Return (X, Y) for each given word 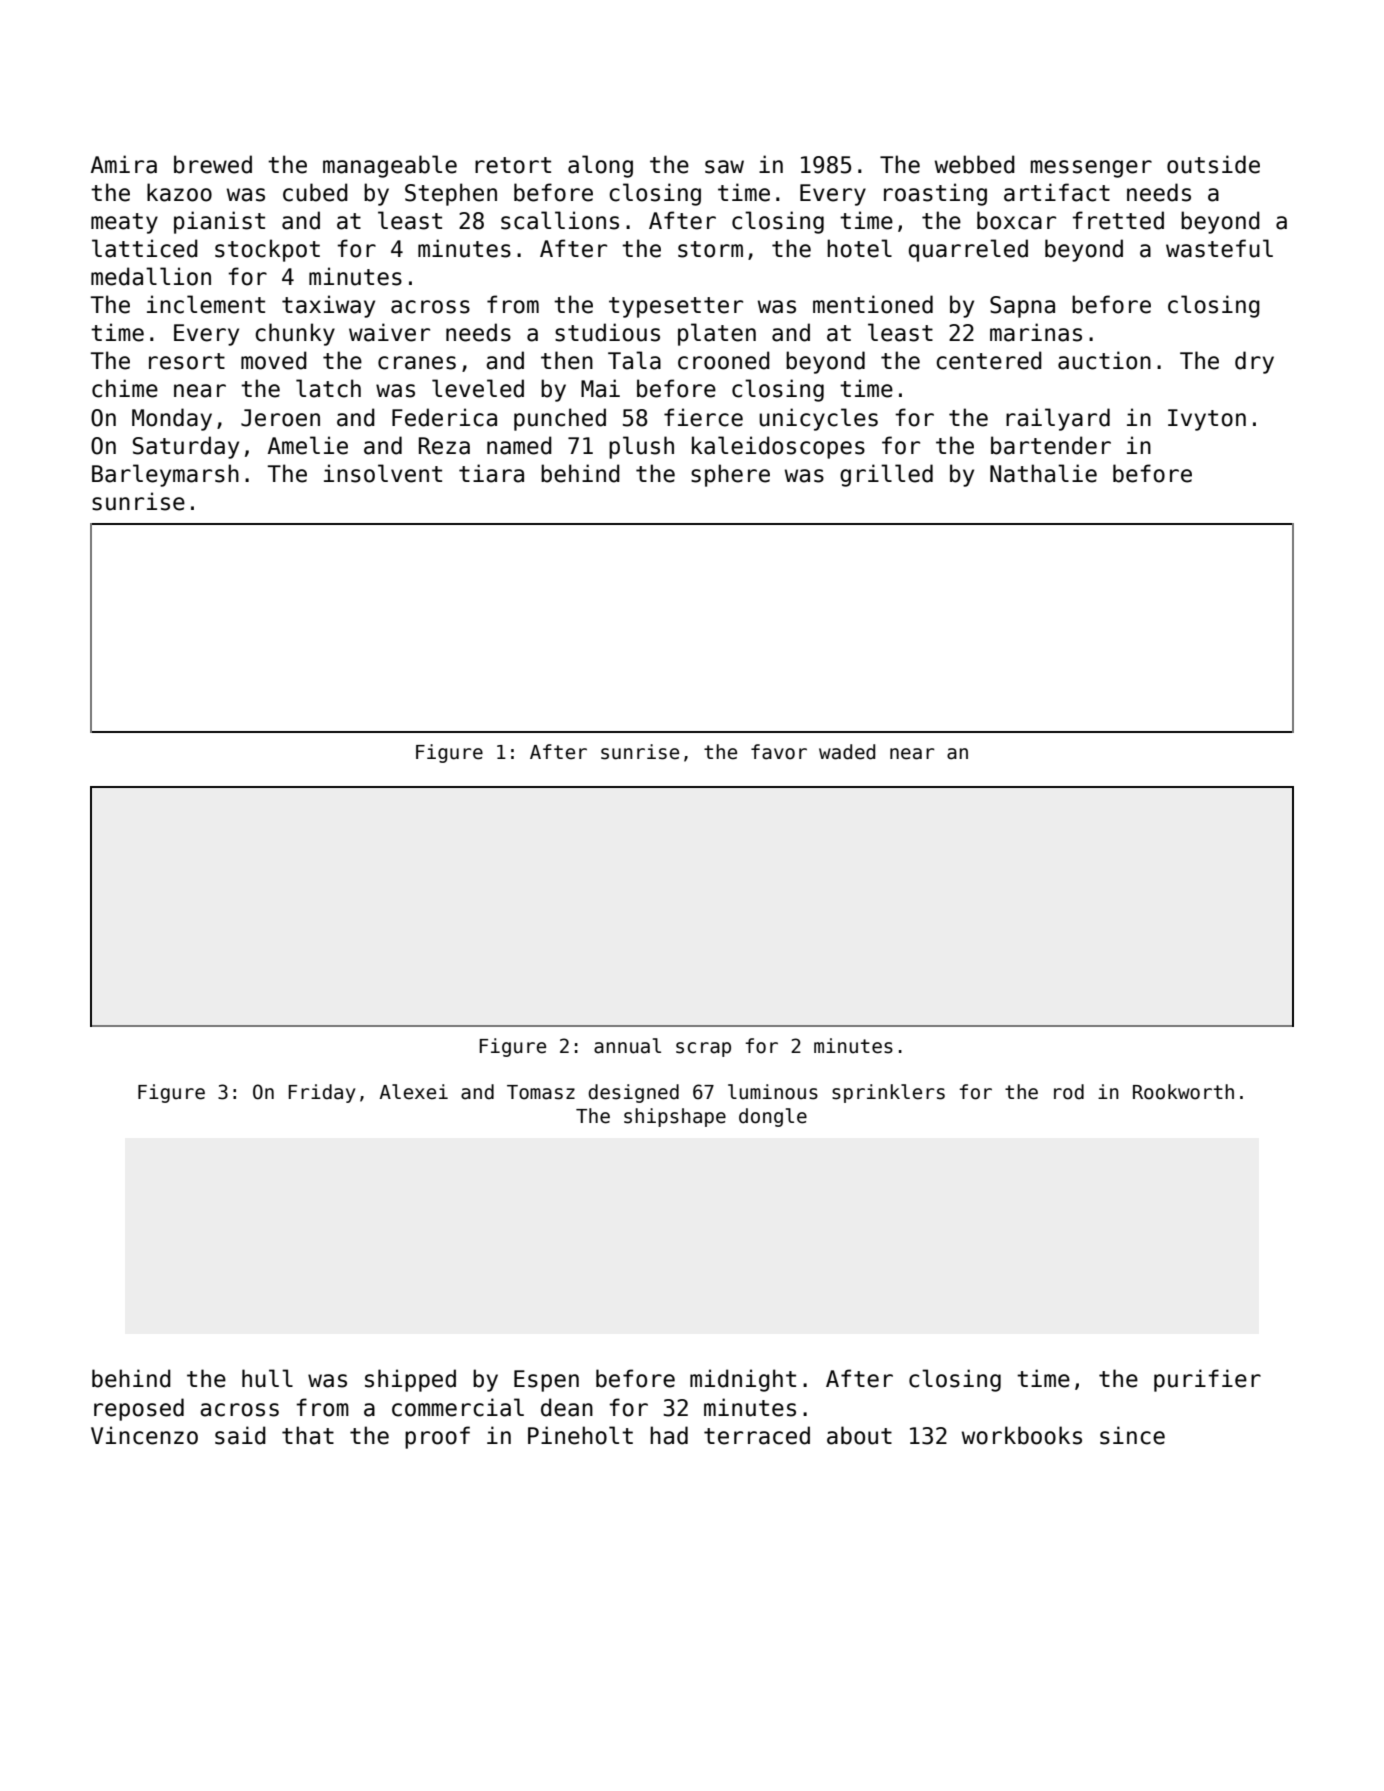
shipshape (675, 1117)
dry (1254, 362)
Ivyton (1207, 420)
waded (847, 752)
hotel (859, 248)
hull (267, 1378)
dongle (773, 1117)
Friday (322, 1093)
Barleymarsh (165, 475)
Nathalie (1043, 473)
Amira (124, 164)
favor (779, 752)
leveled (478, 388)
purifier (1207, 1380)
